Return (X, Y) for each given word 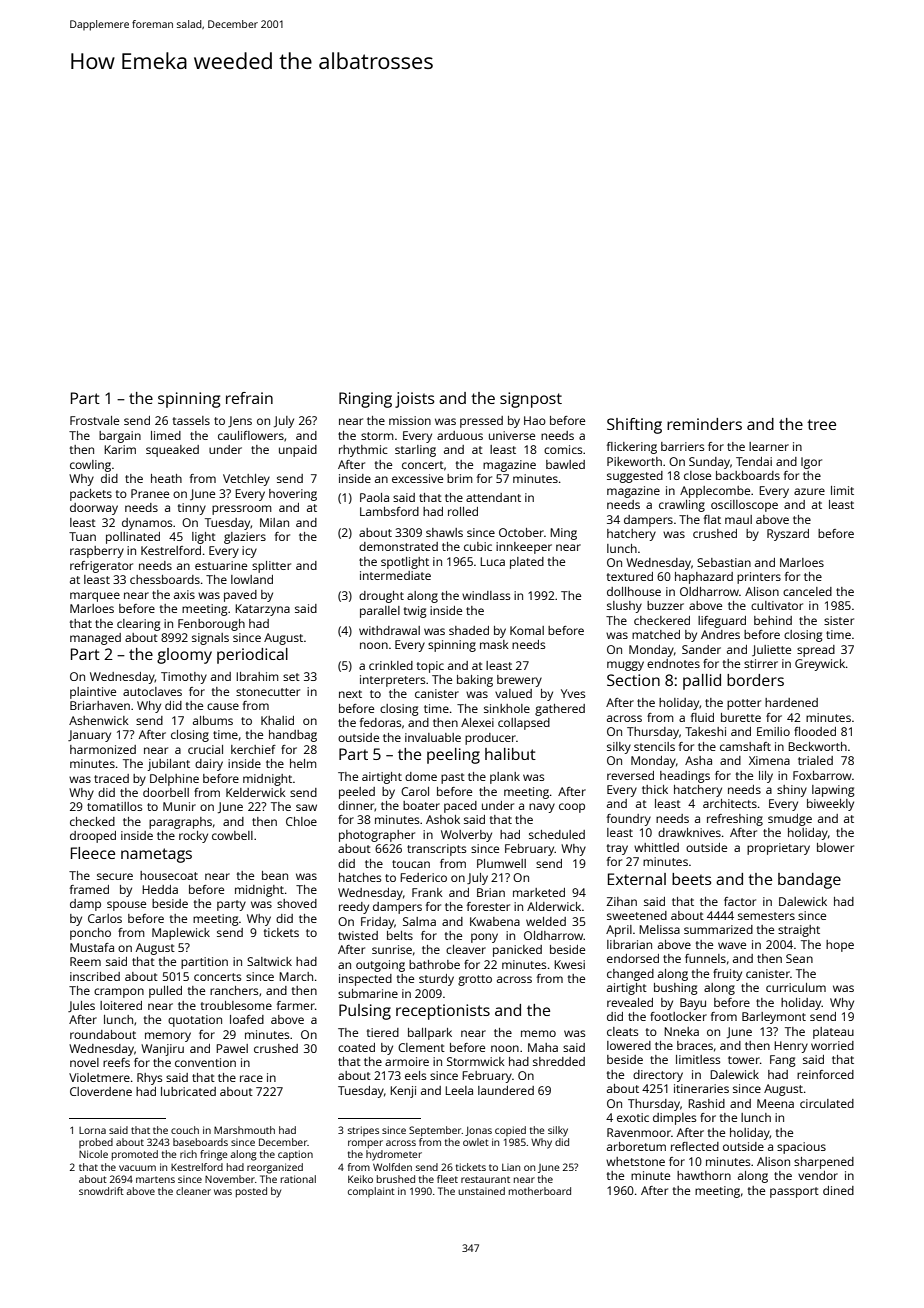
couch (185, 1130)
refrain (249, 398)
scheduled (557, 834)
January (89, 736)
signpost (531, 400)
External (637, 879)
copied (510, 1131)
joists (415, 400)
